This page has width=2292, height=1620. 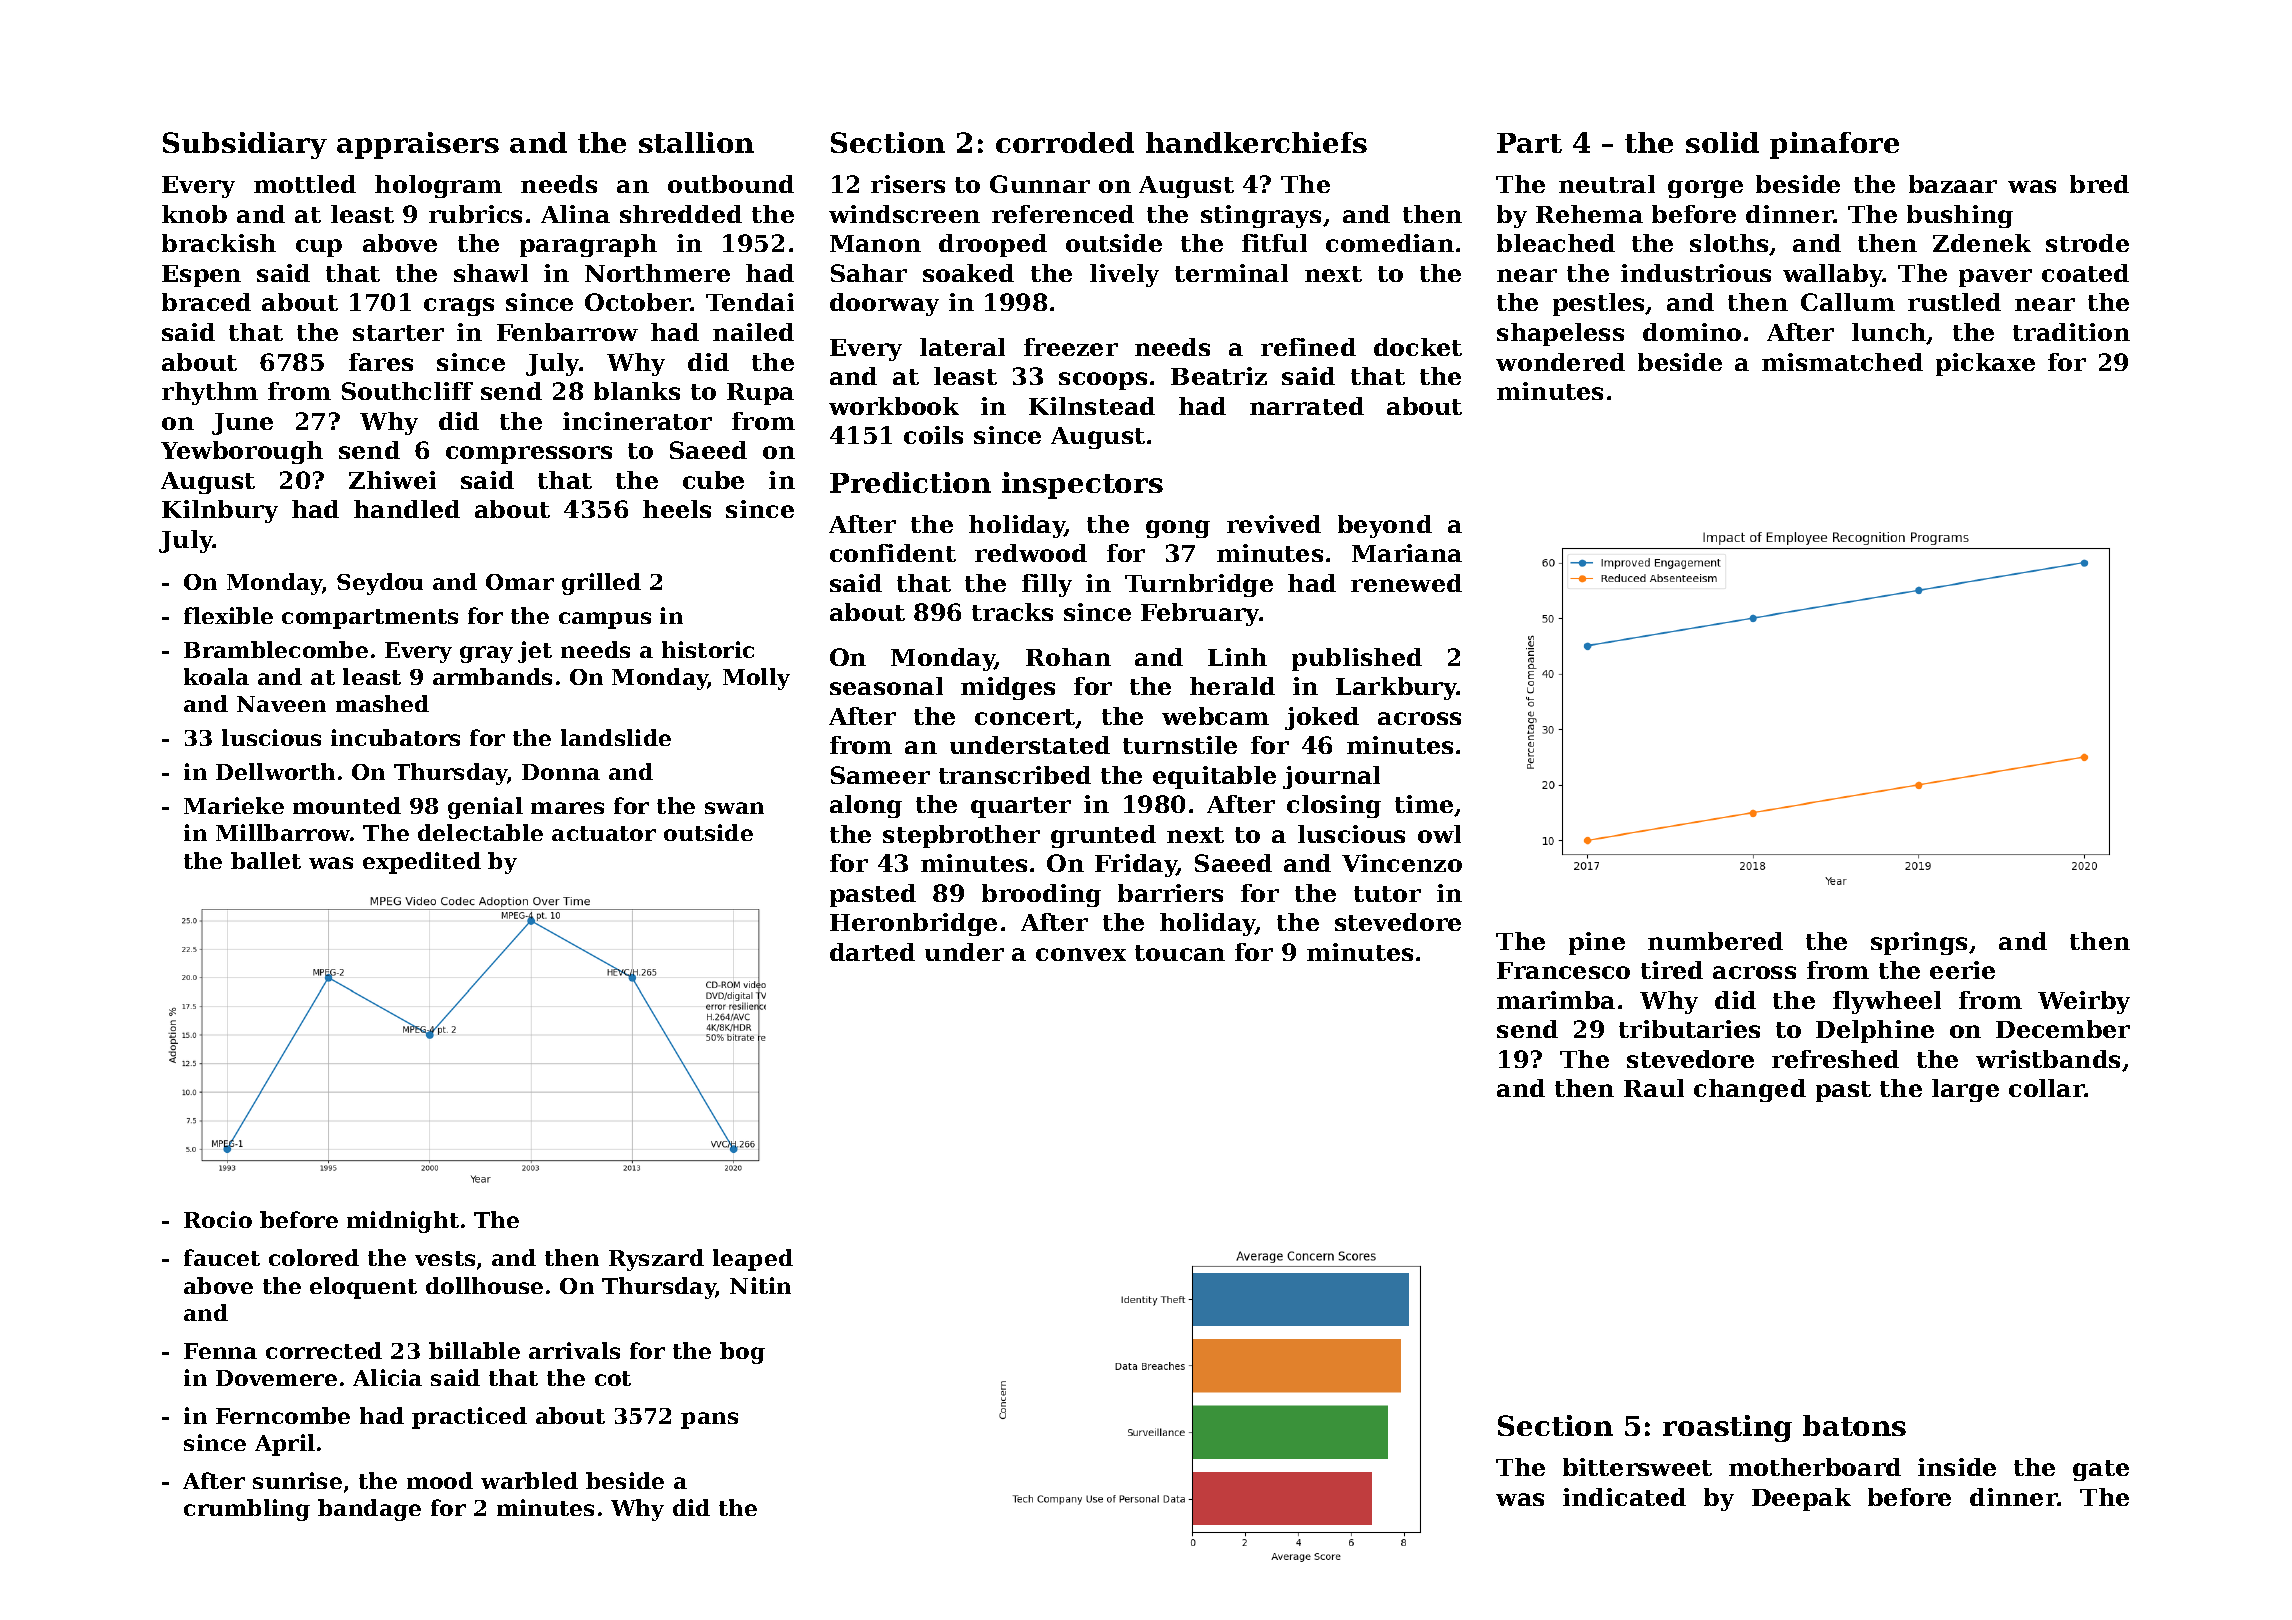 I want to click on bandage, so click(x=369, y=1510).
